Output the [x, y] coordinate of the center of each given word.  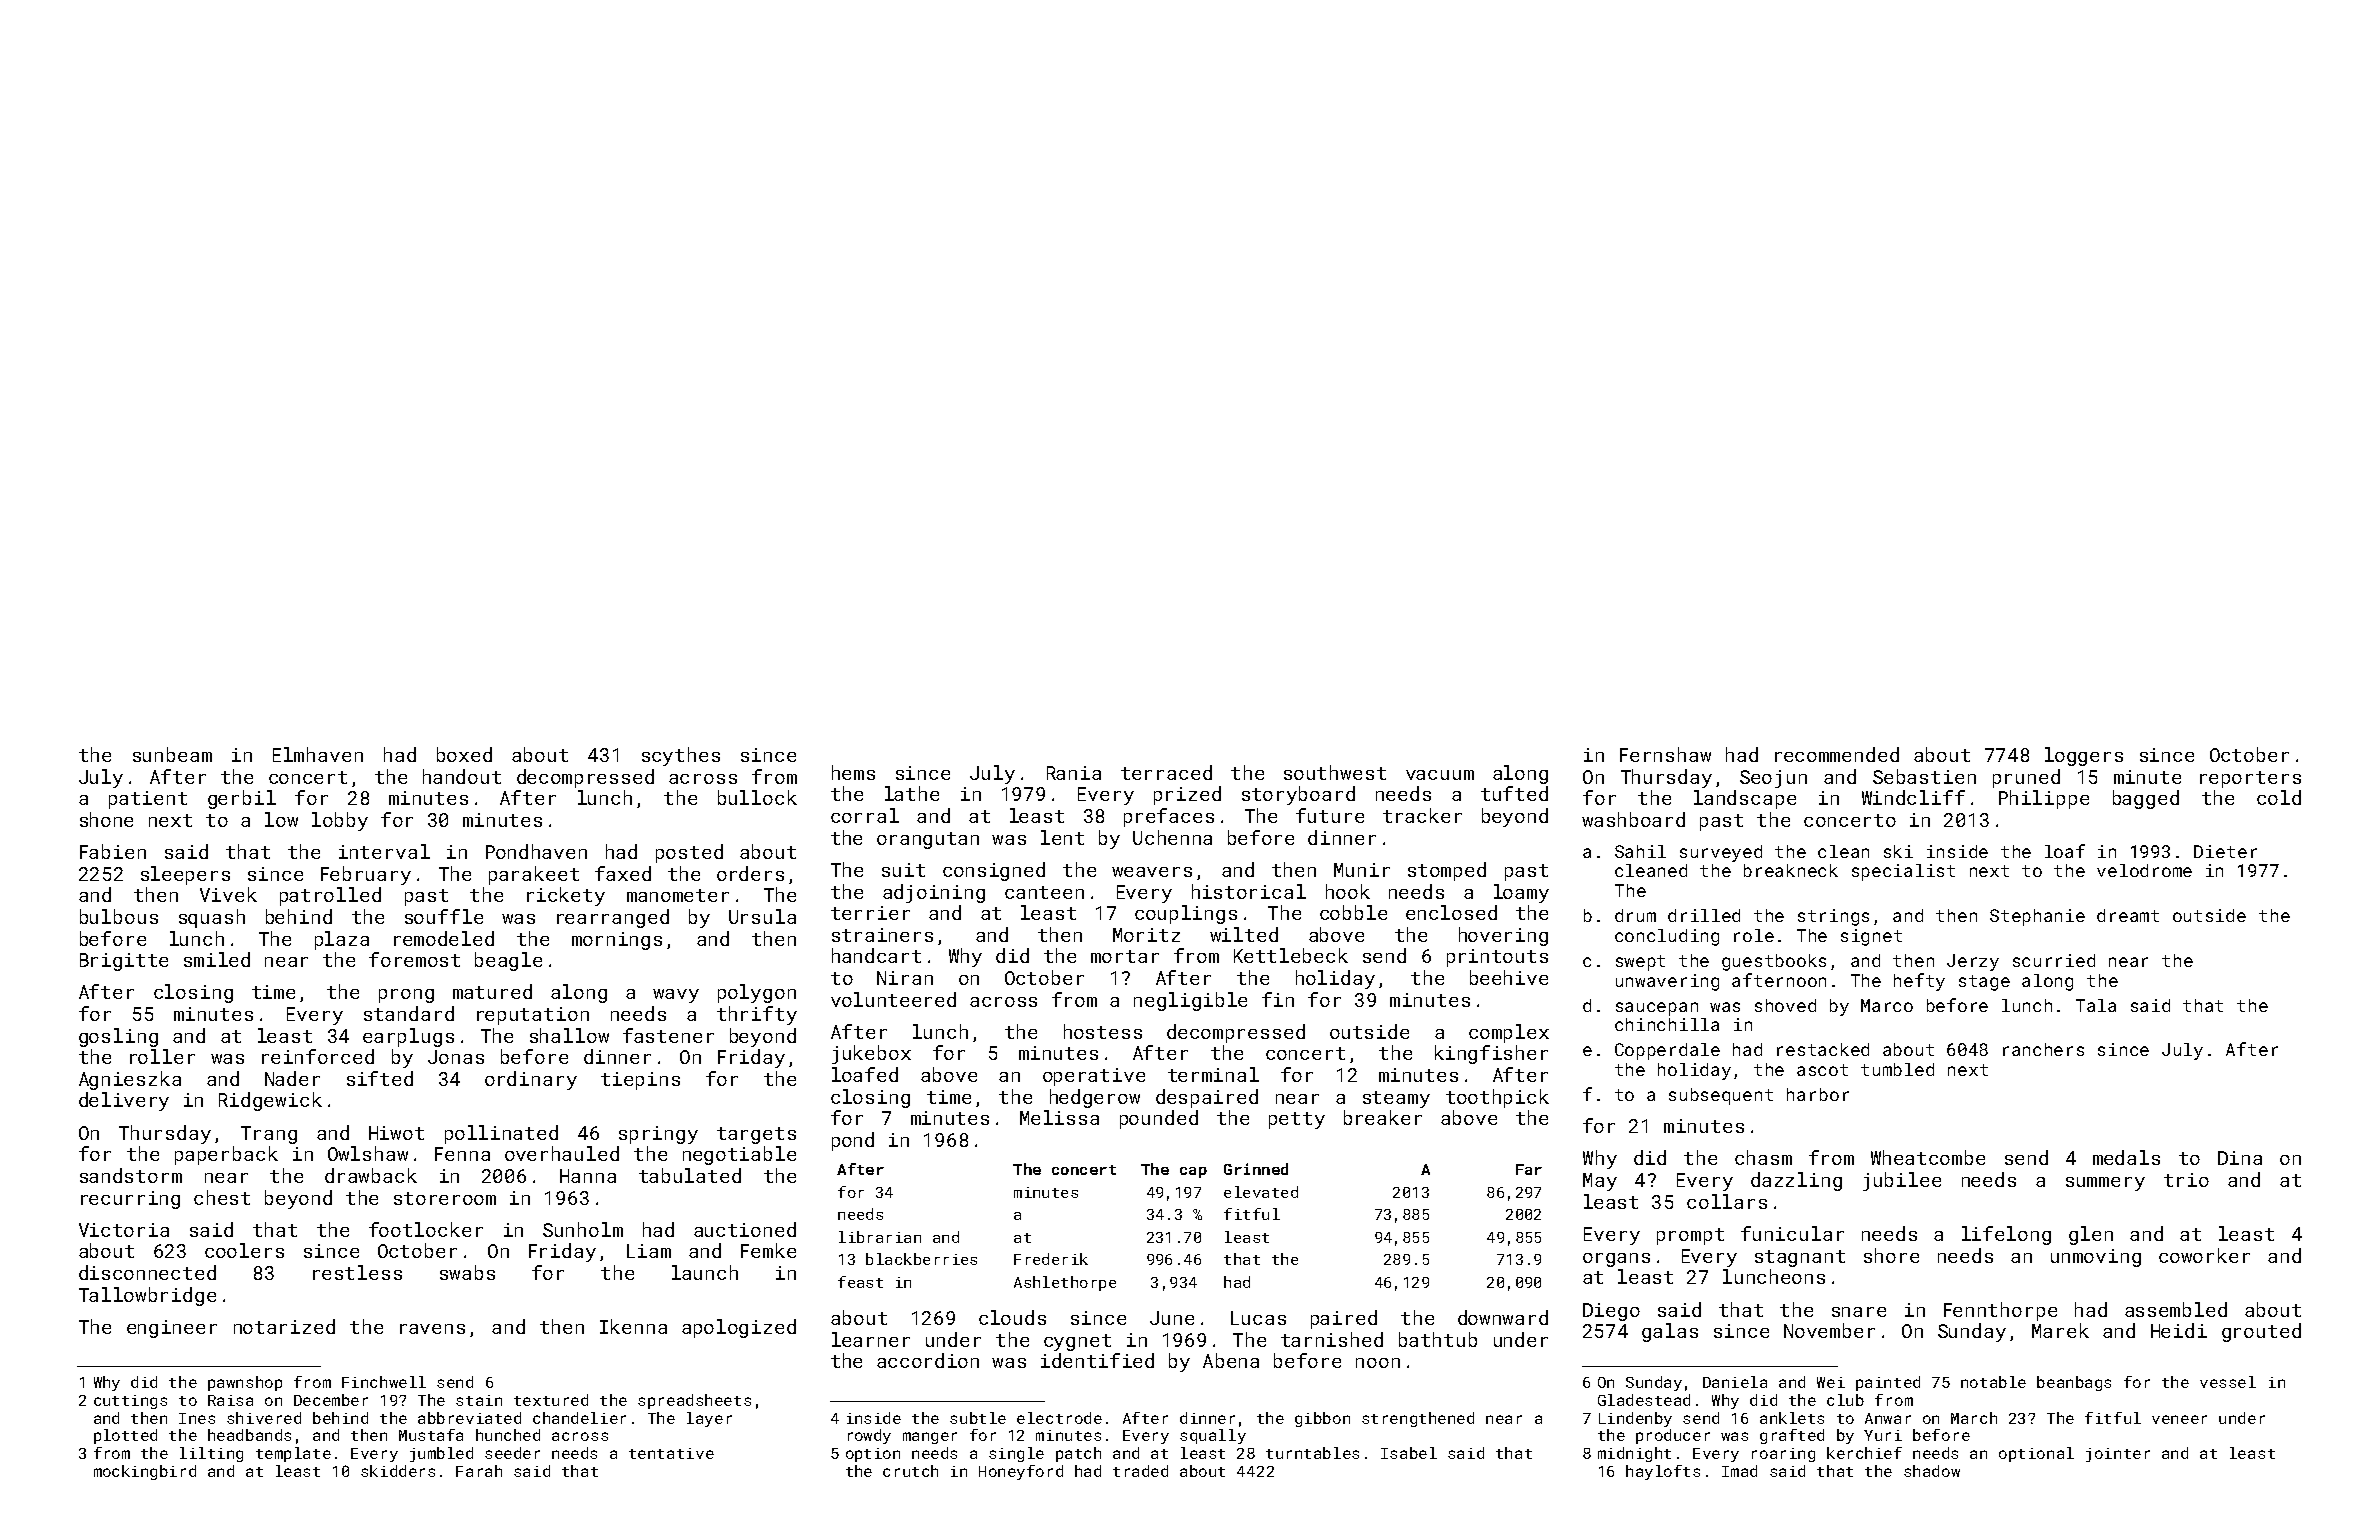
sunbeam [172, 754]
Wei [1831, 1382]
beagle [508, 961]
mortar [1125, 956]
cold [2279, 797]
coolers [244, 1250]
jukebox [871, 1054]
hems [853, 772]
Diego [1611, 1312]
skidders [398, 1471]
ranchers [2043, 1049]
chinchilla [1667, 1024]
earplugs [408, 1037]
